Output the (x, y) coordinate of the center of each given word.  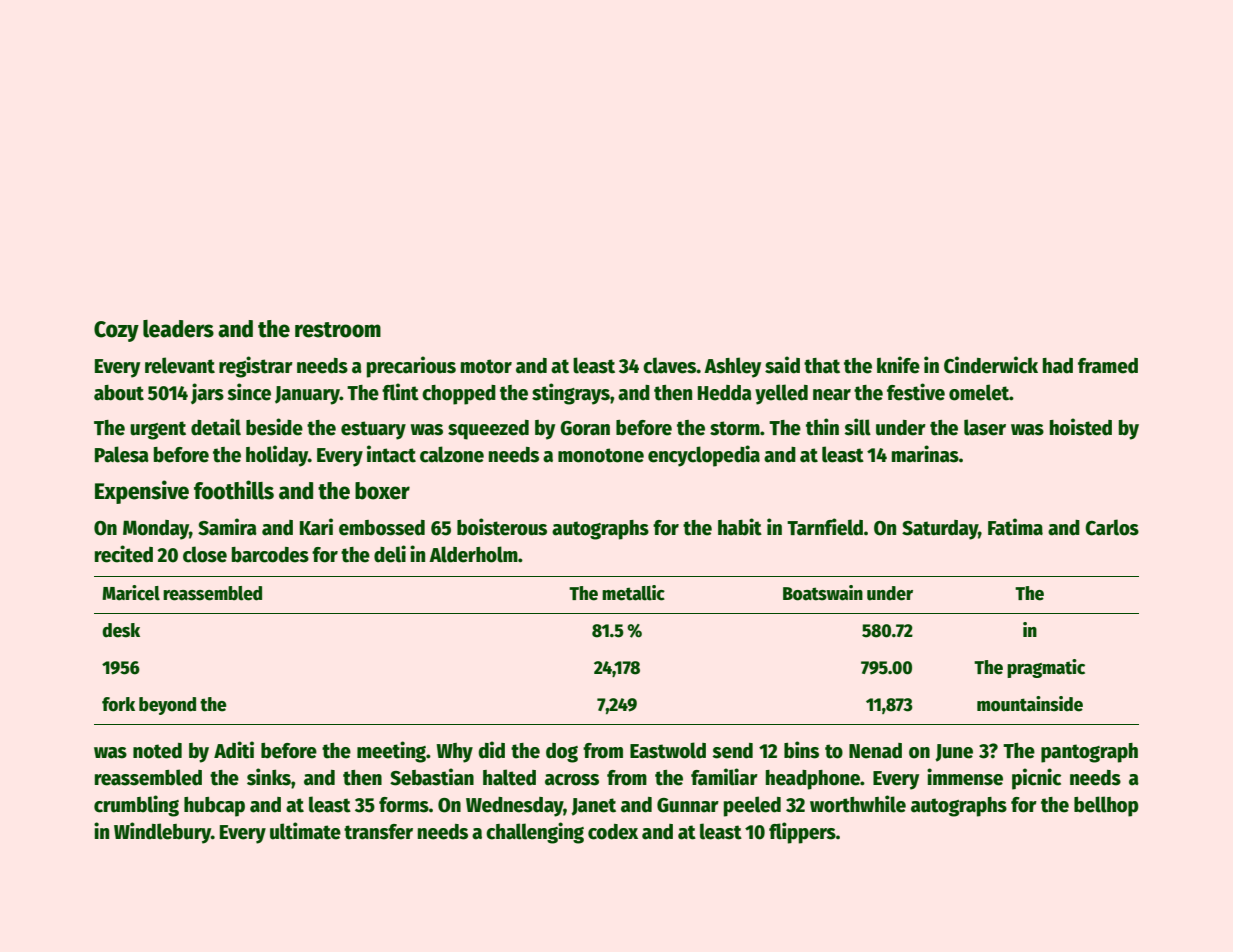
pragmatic (1046, 668)
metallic (633, 593)
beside (274, 427)
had (1058, 366)
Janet (593, 807)
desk (121, 630)
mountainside (1030, 704)
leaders (178, 329)
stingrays (571, 394)
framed (1108, 366)
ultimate (305, 831)
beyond (167, 706)
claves (670, 365)
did (491, 750)
